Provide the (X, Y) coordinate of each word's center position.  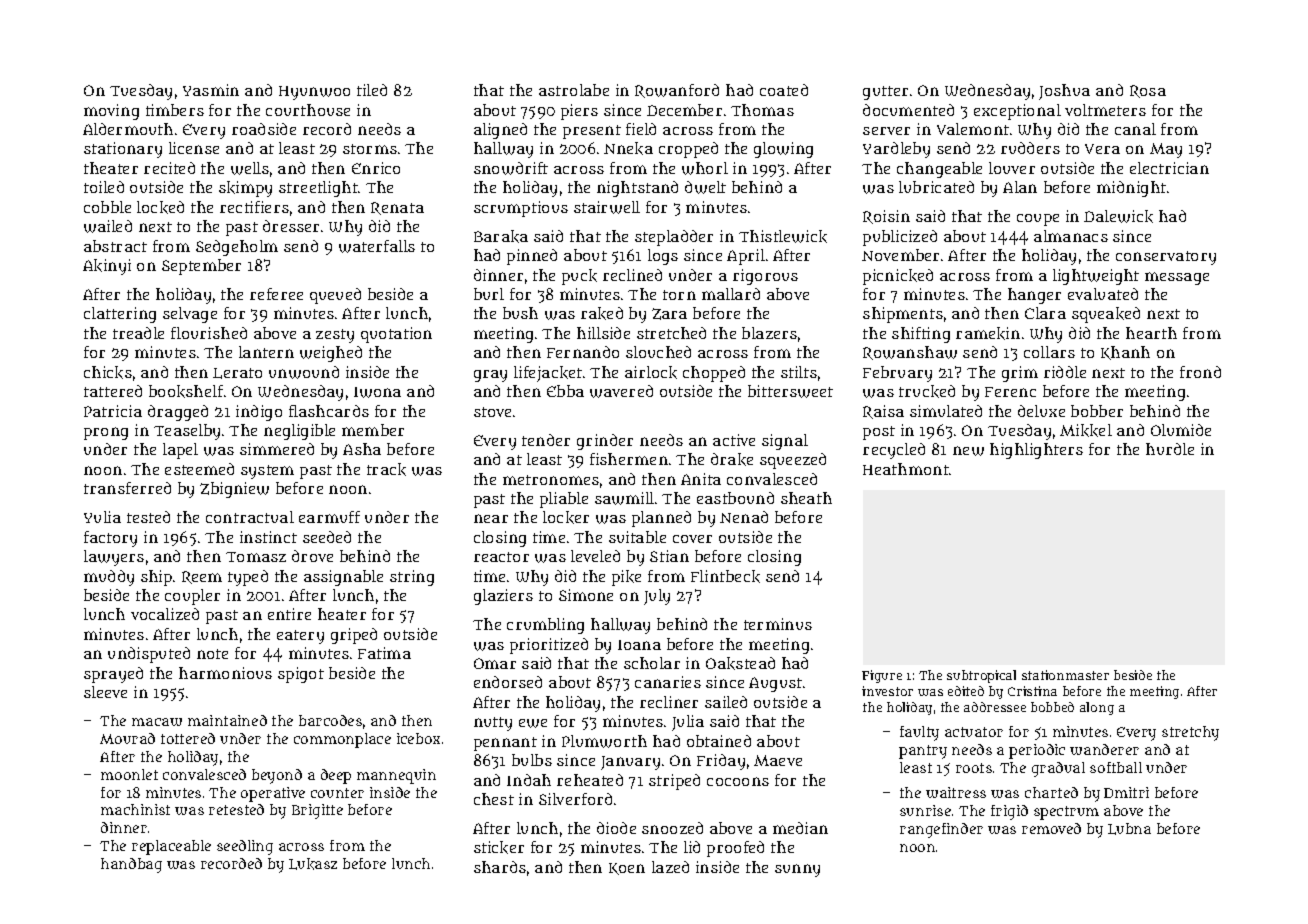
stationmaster (1065, 675)
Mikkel (1086, 430)
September (201, 267)
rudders (1030, 148)
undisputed (149, 655)
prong (106, 433)
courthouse (308, 110)
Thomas (762, 110)
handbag (131, 865)
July (657, 597)
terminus (778, 624)
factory (110, 539)
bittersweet (790, 391)
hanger (1034, 296)
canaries (668, 682)
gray (490, 376)
